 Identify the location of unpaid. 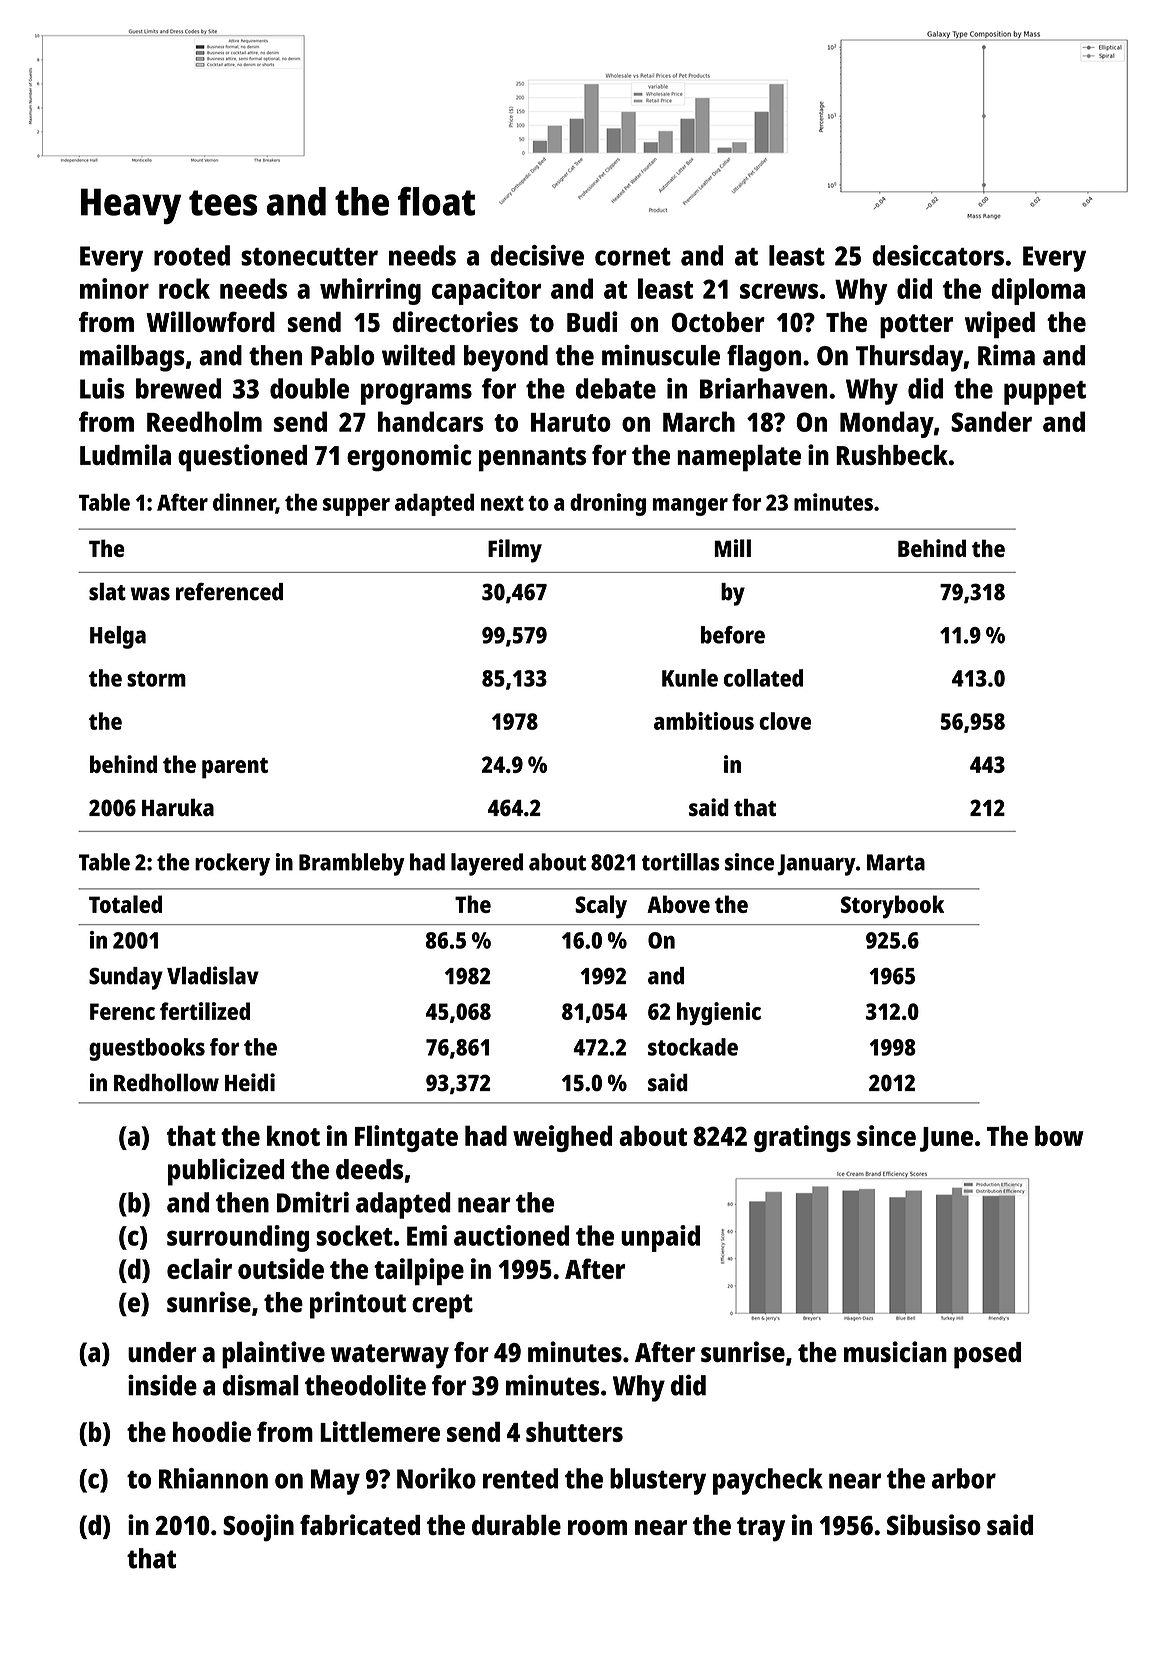
(660, 1238).
